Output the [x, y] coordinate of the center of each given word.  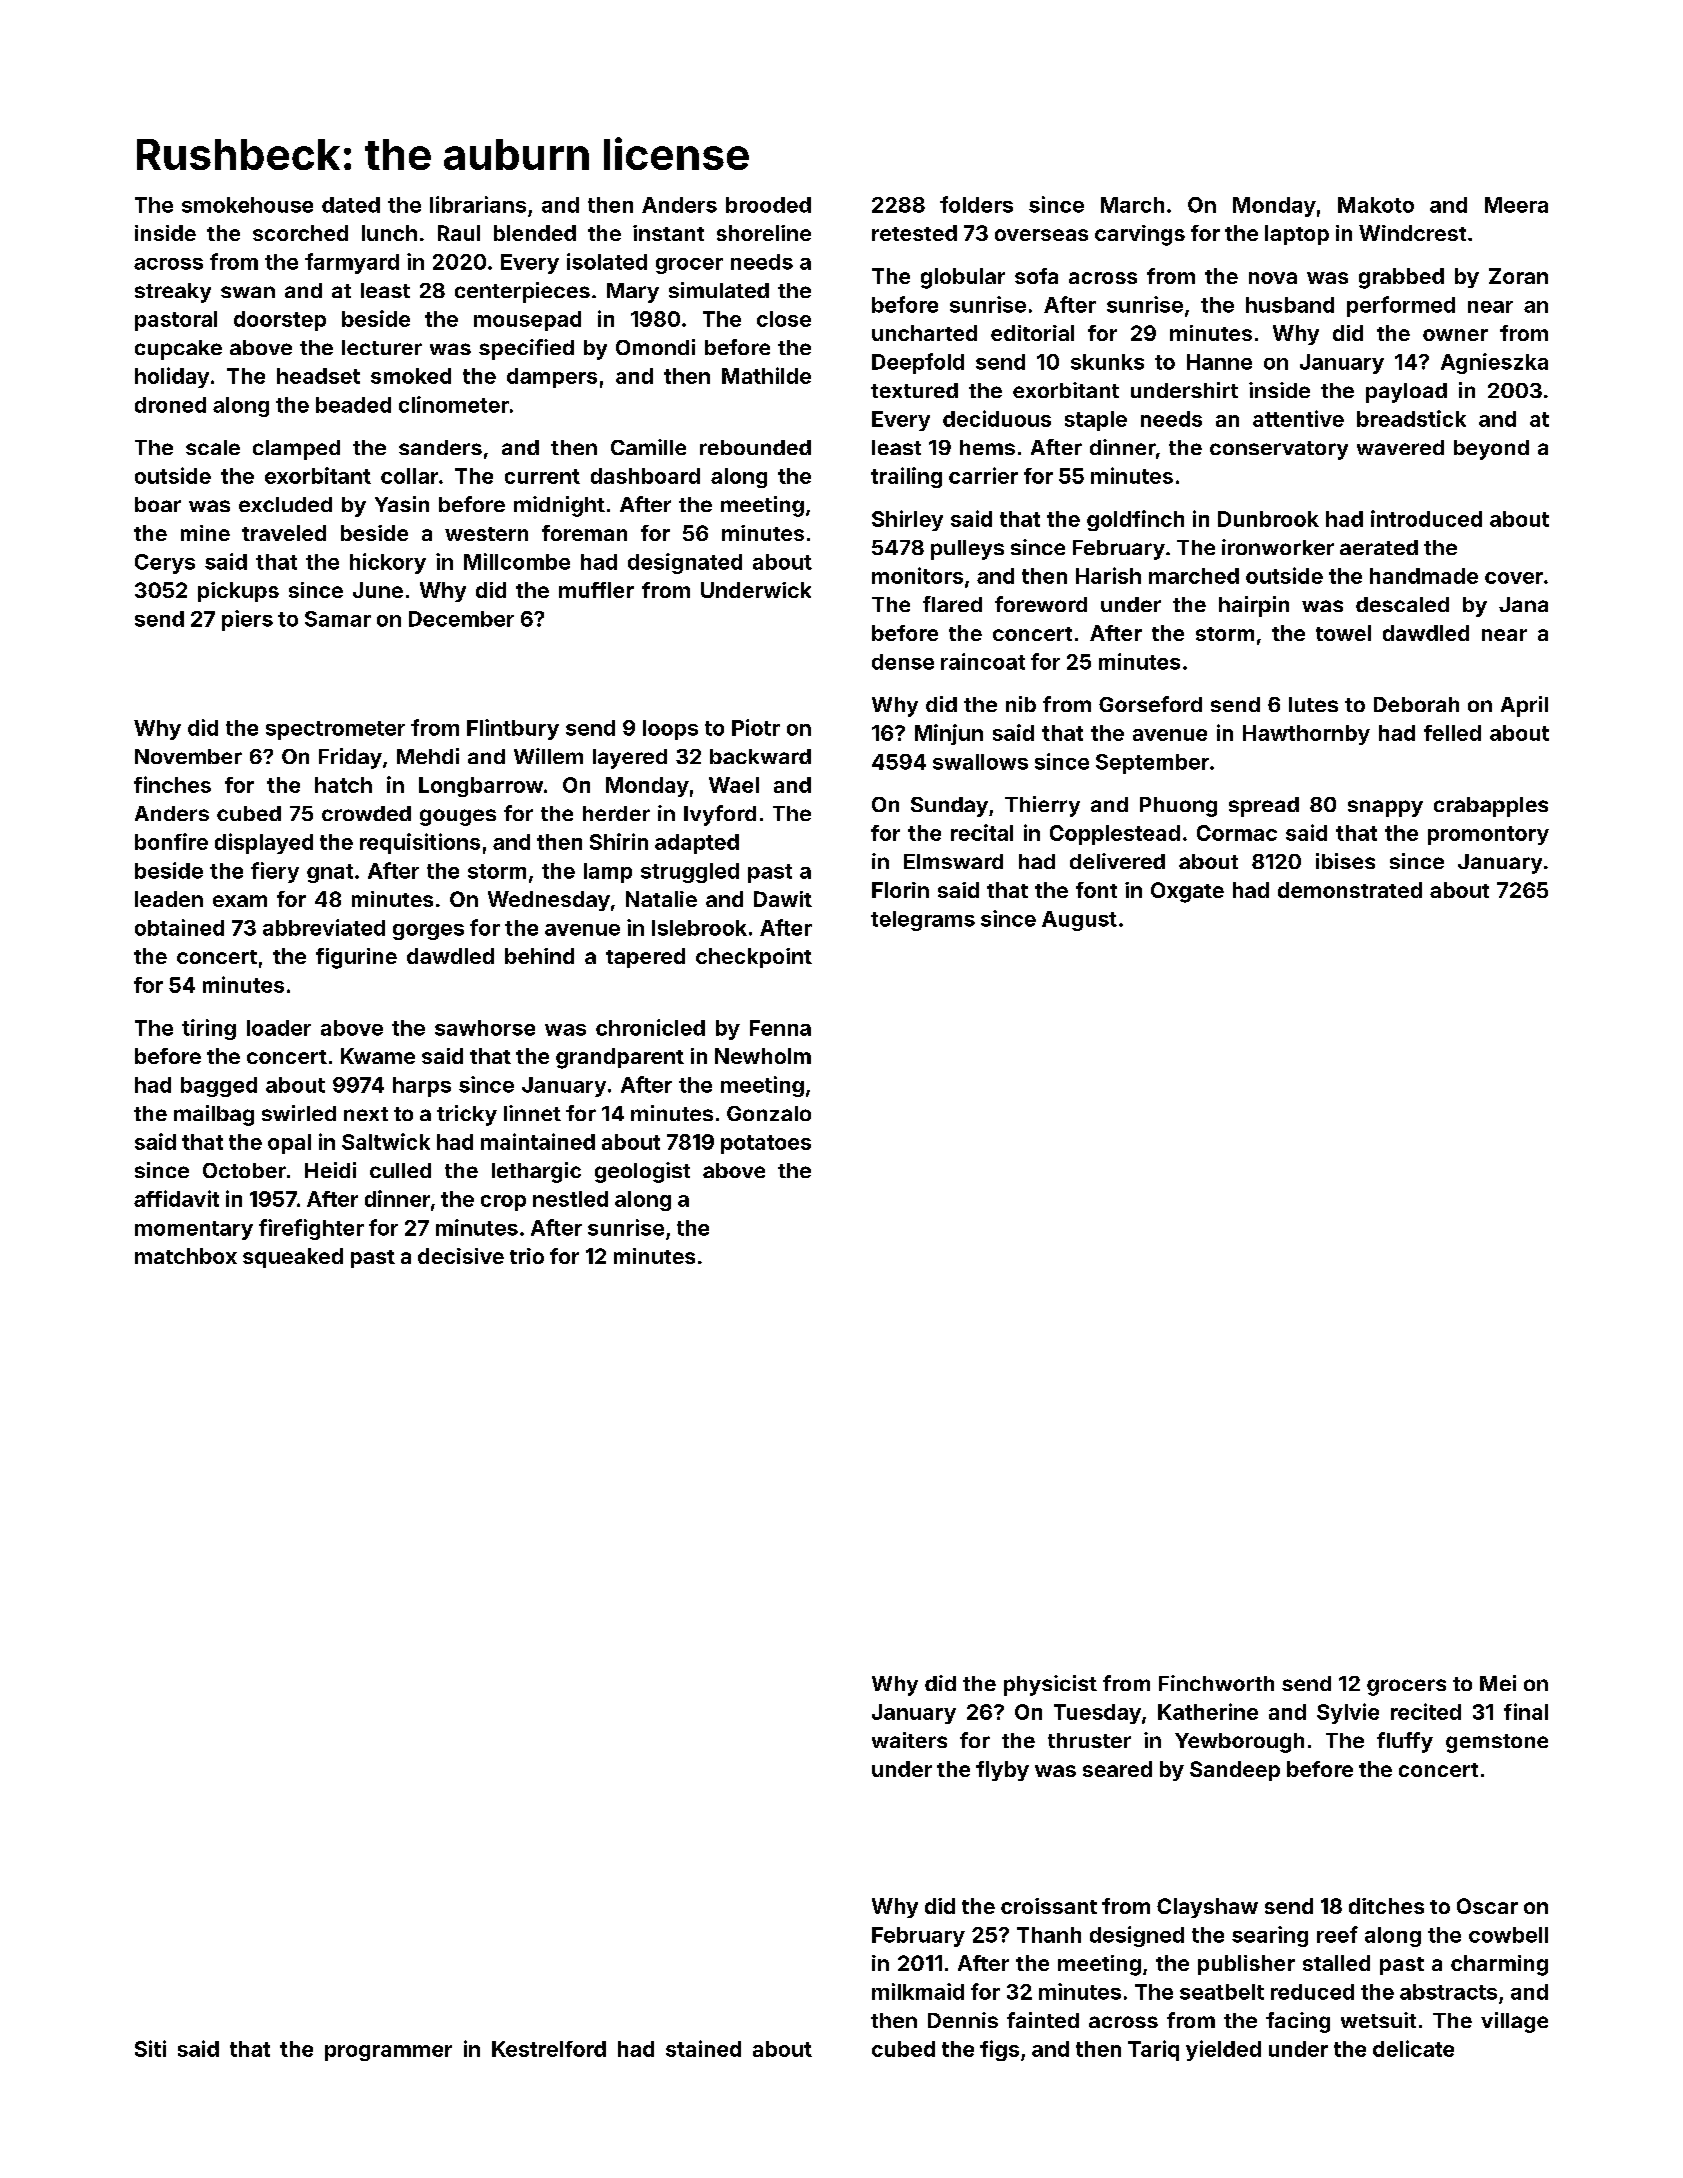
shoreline [764, 233]
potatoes [766, 1144]
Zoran [1518, 276]
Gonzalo [769, 1113]
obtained [179, 927]
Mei [1498, 1683]
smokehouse [247, 205]
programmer [388, 2053]
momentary [194, 1230]
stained [703, 2048]
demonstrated [1350, 890]
